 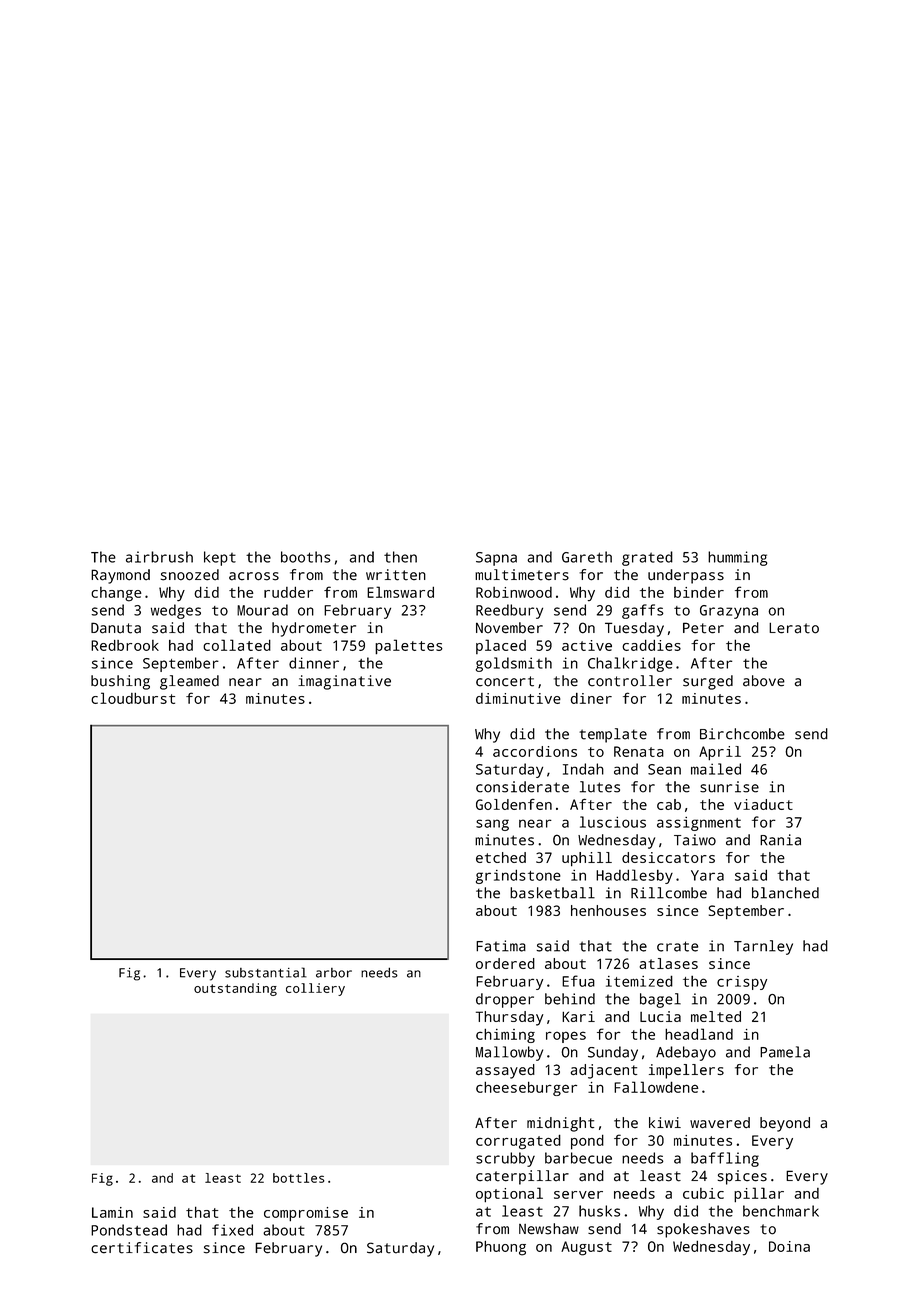 What do you see at coordinates (112, 1212) in the image?
I see `Lamin` at bounding box center [112, 1212].
